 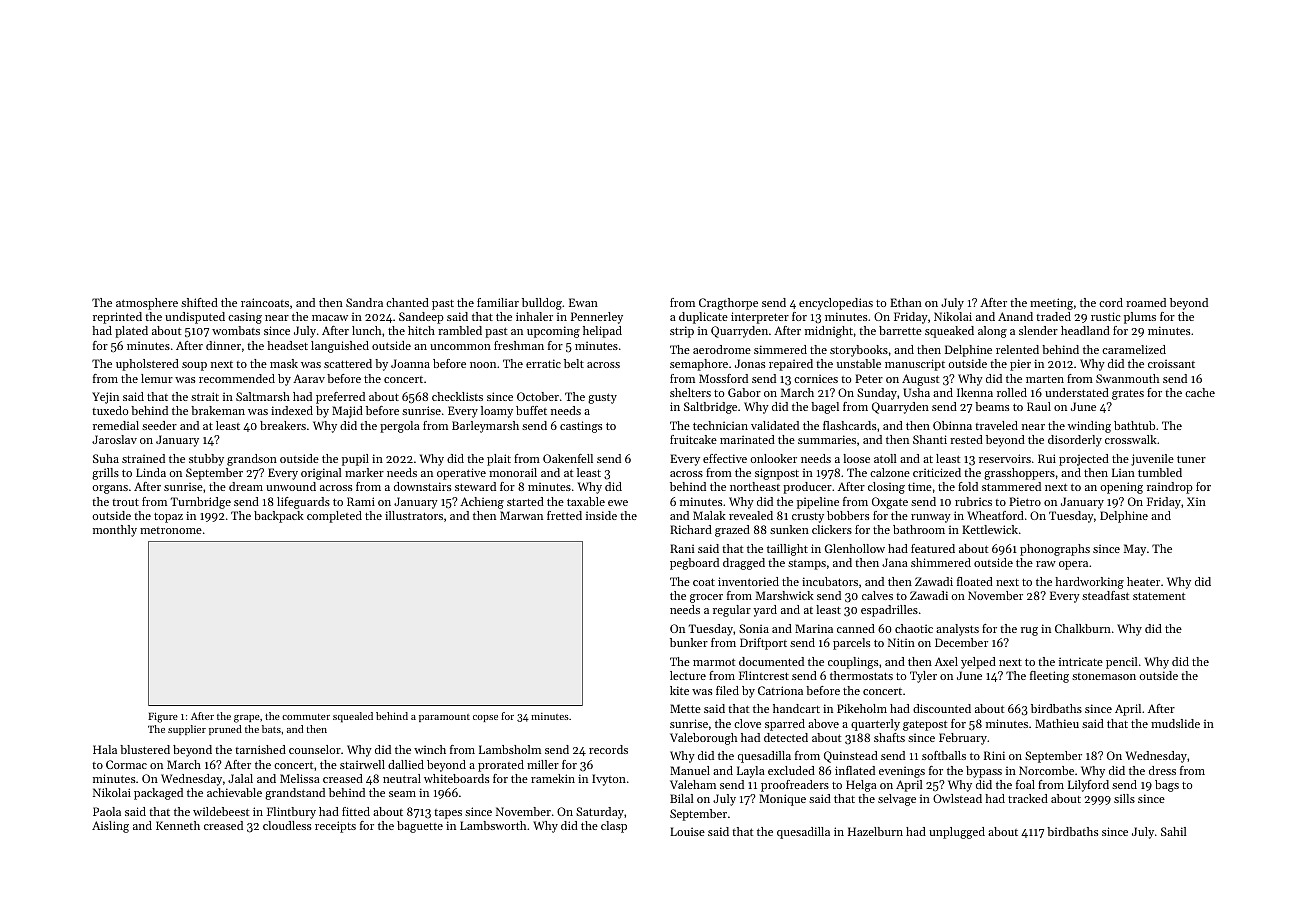 I want to click on Louise, so click(x=687, y=831).
